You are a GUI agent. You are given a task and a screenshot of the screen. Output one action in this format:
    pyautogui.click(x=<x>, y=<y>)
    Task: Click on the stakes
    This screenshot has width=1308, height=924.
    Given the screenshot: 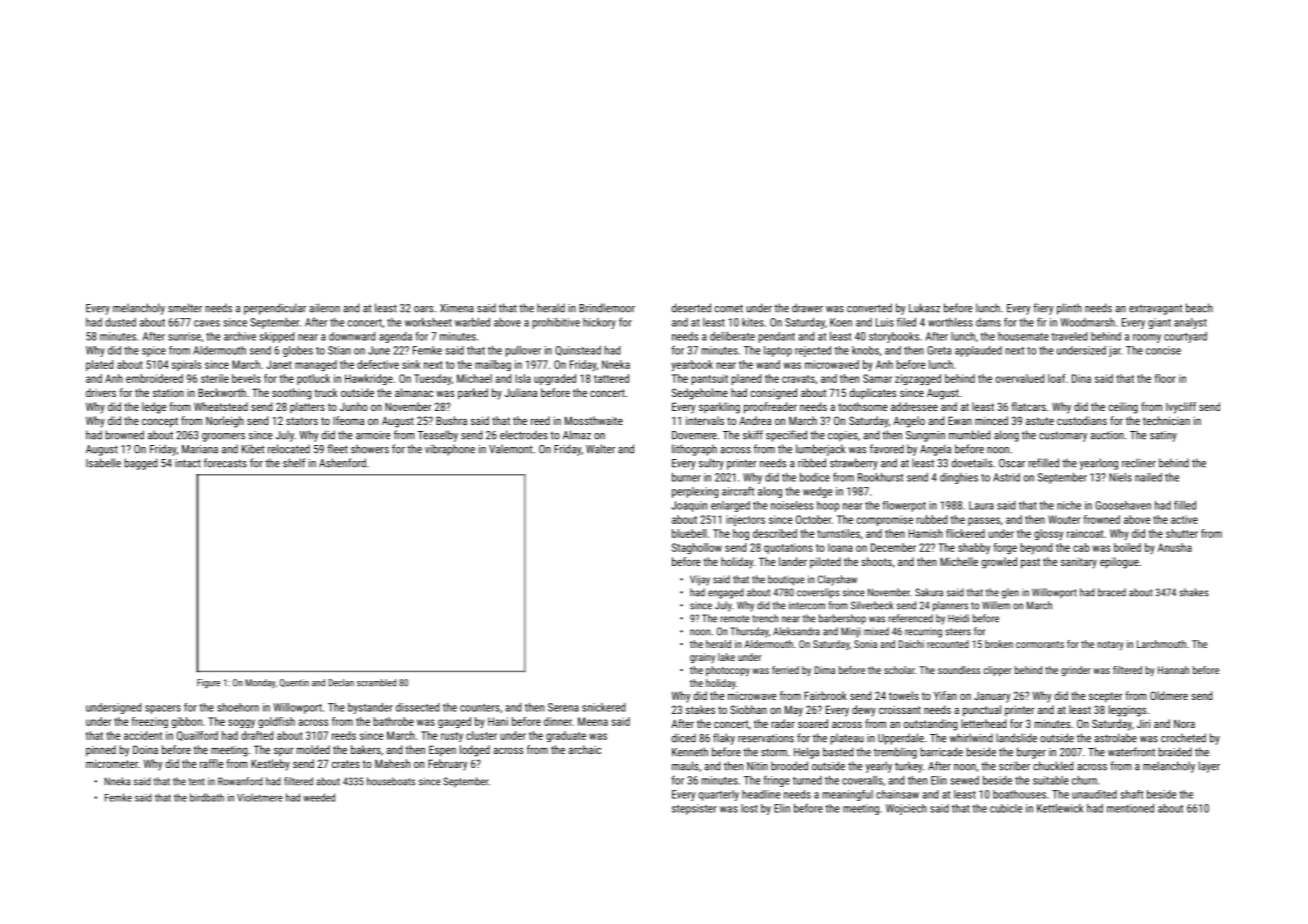 What is the action you would take?
    pyautogui.click(x=700, y=709)
